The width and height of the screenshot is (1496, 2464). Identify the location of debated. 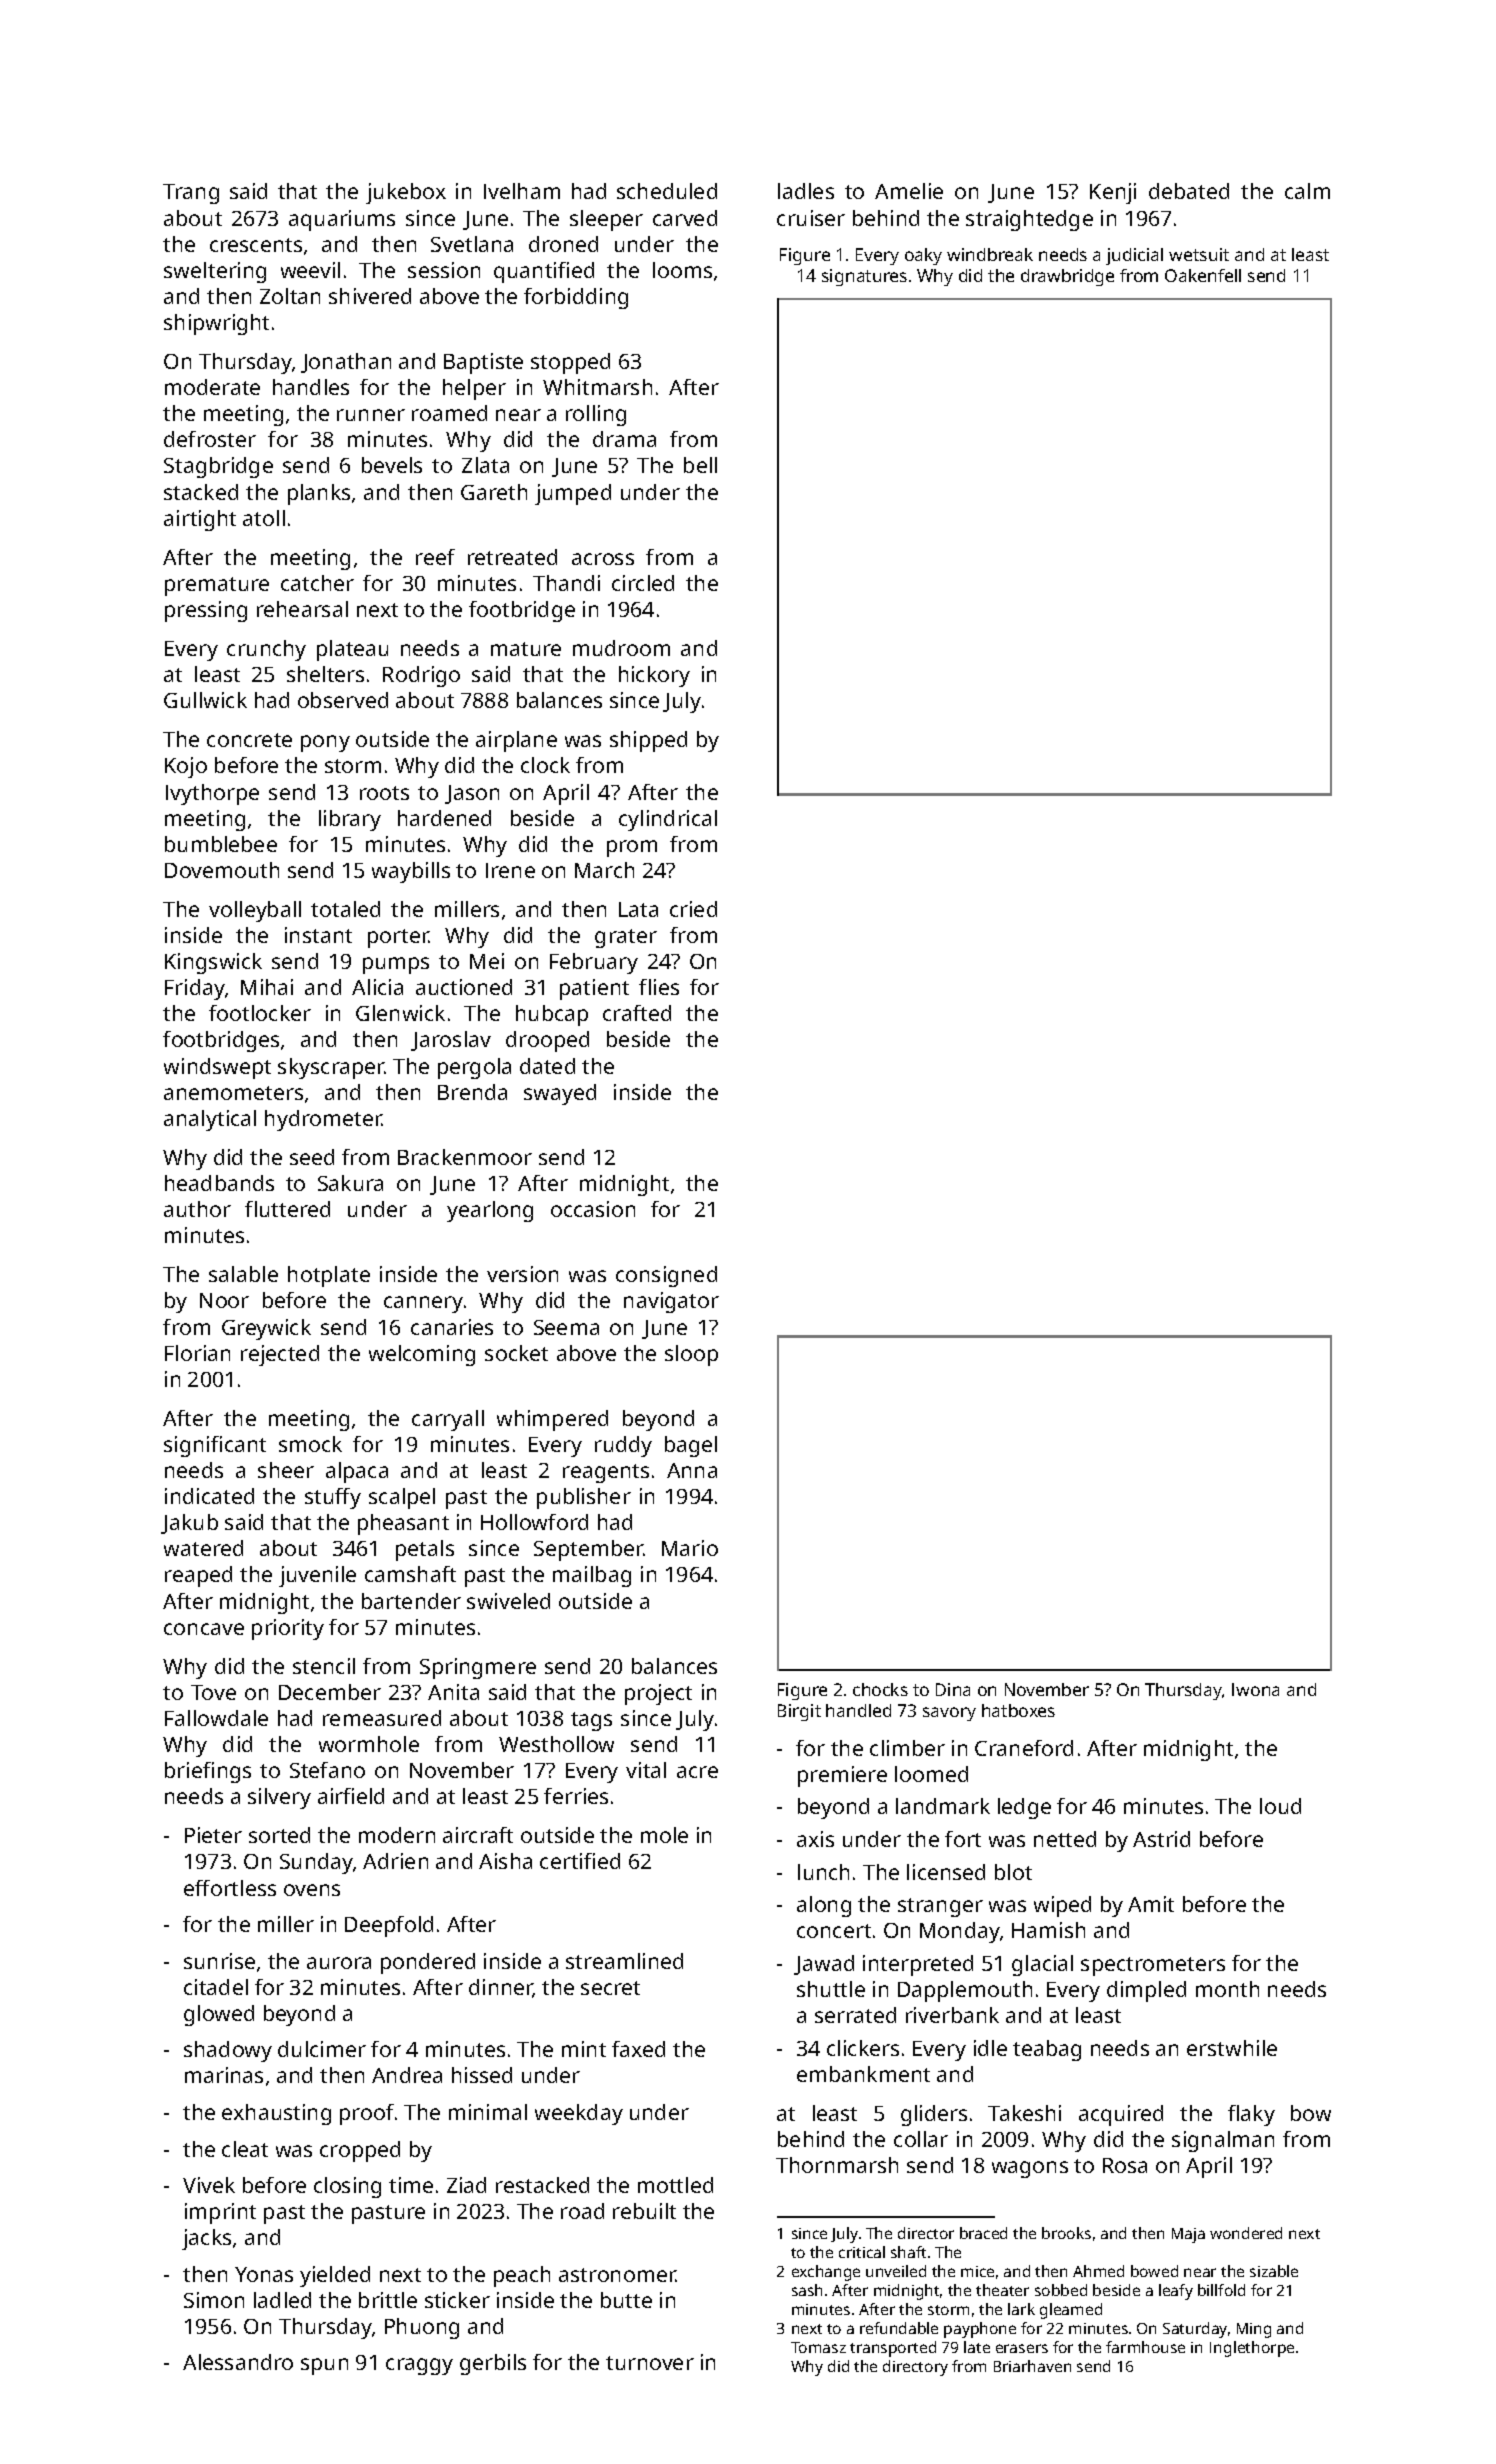
(1189, 191).
